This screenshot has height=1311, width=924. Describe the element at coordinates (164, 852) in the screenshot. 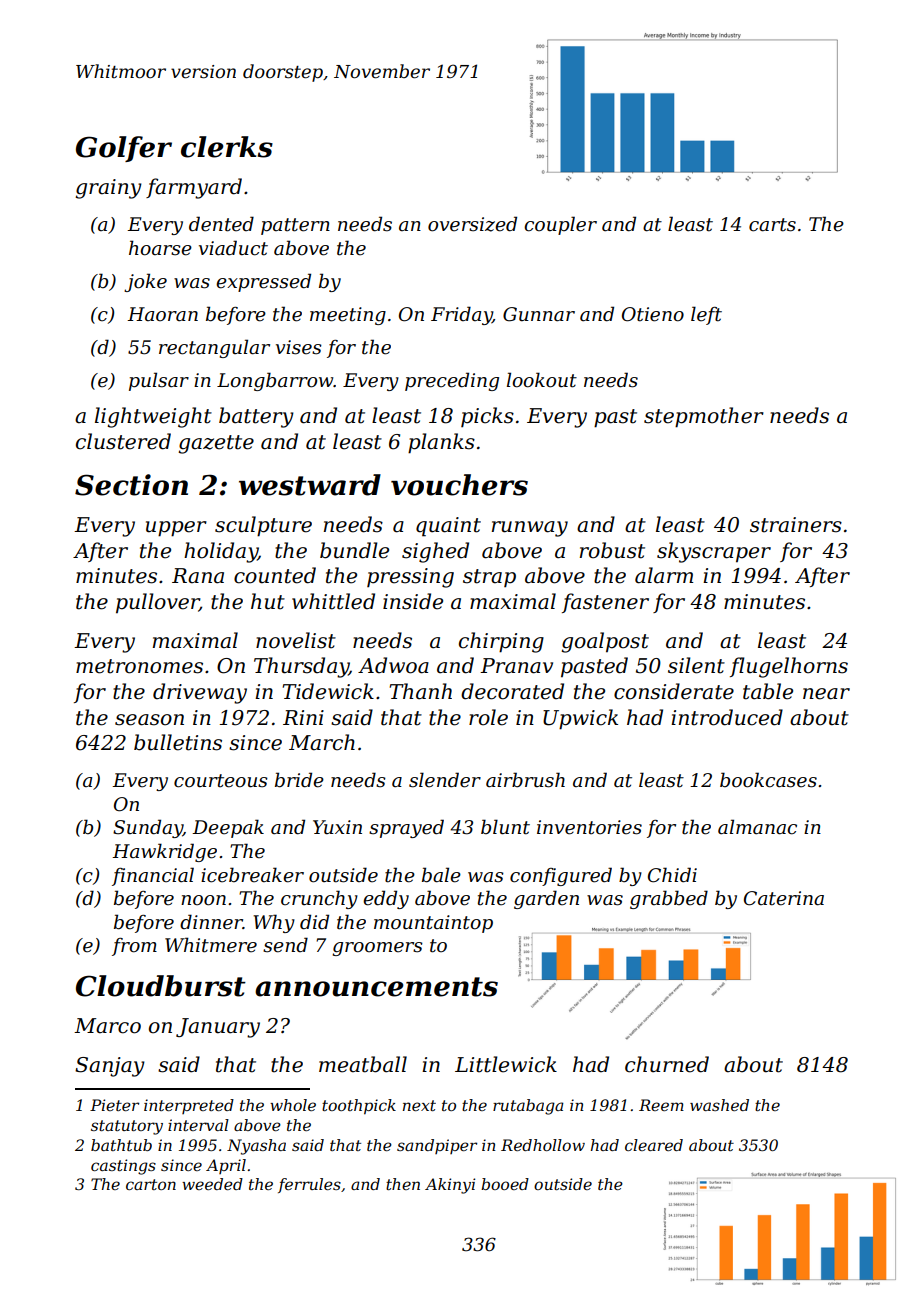

I see `Hawkridge` at that location.
